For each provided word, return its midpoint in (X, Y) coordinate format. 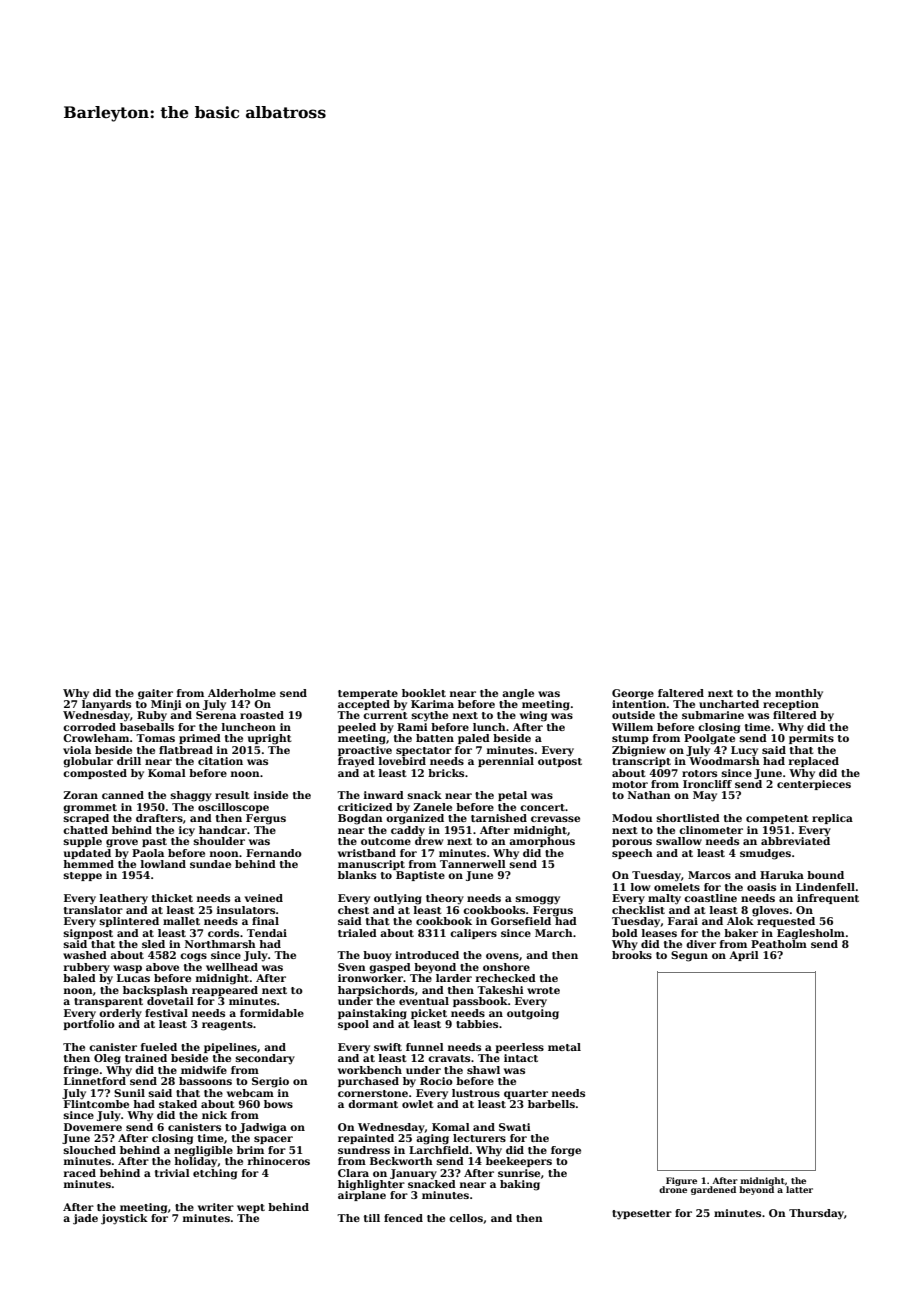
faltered (681, 693)
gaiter (155, 694)
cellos (466, 1218)
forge (566, 1151)
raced (80, 1173)
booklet (424, 693)
